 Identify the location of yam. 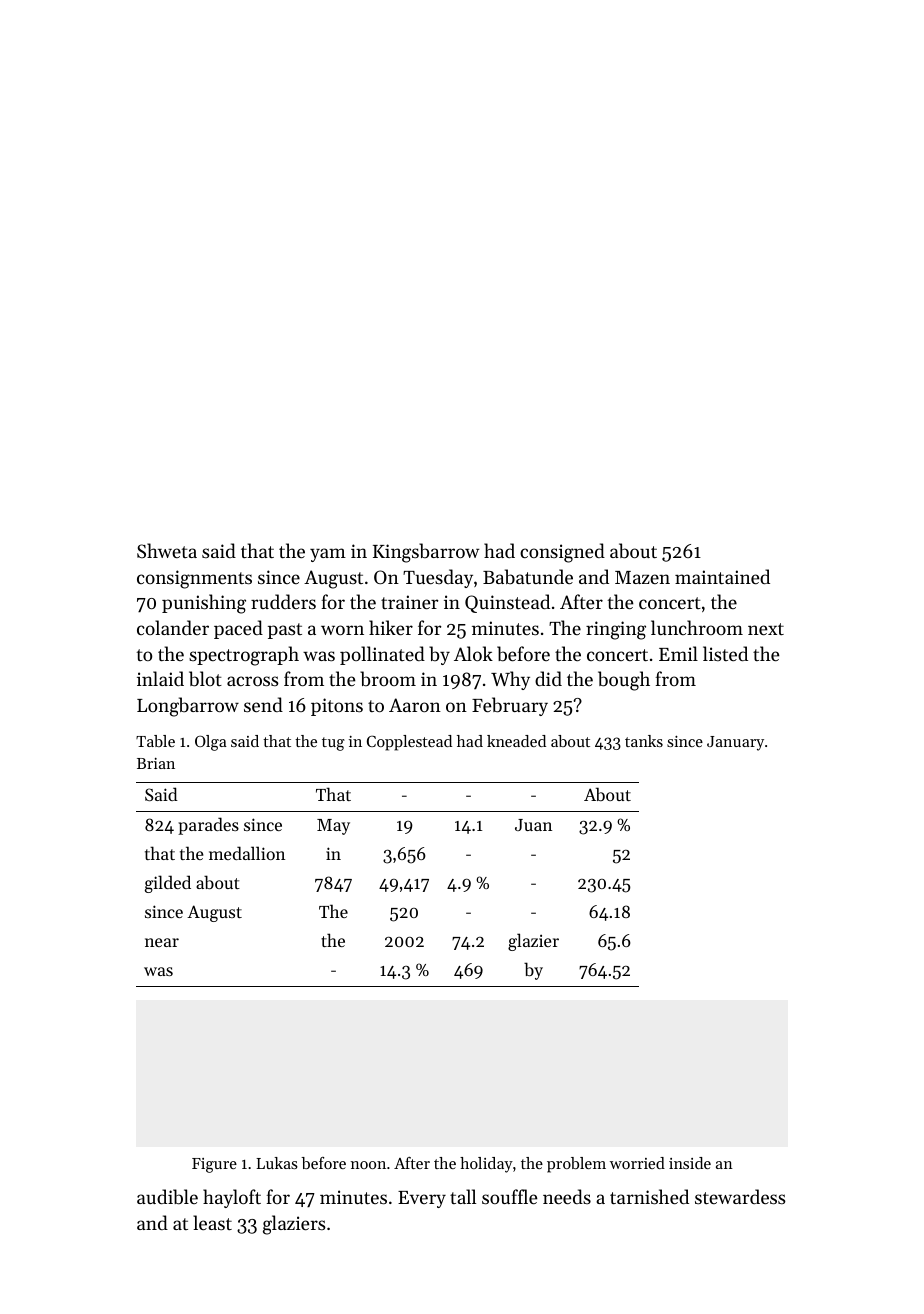
(328, 555).
